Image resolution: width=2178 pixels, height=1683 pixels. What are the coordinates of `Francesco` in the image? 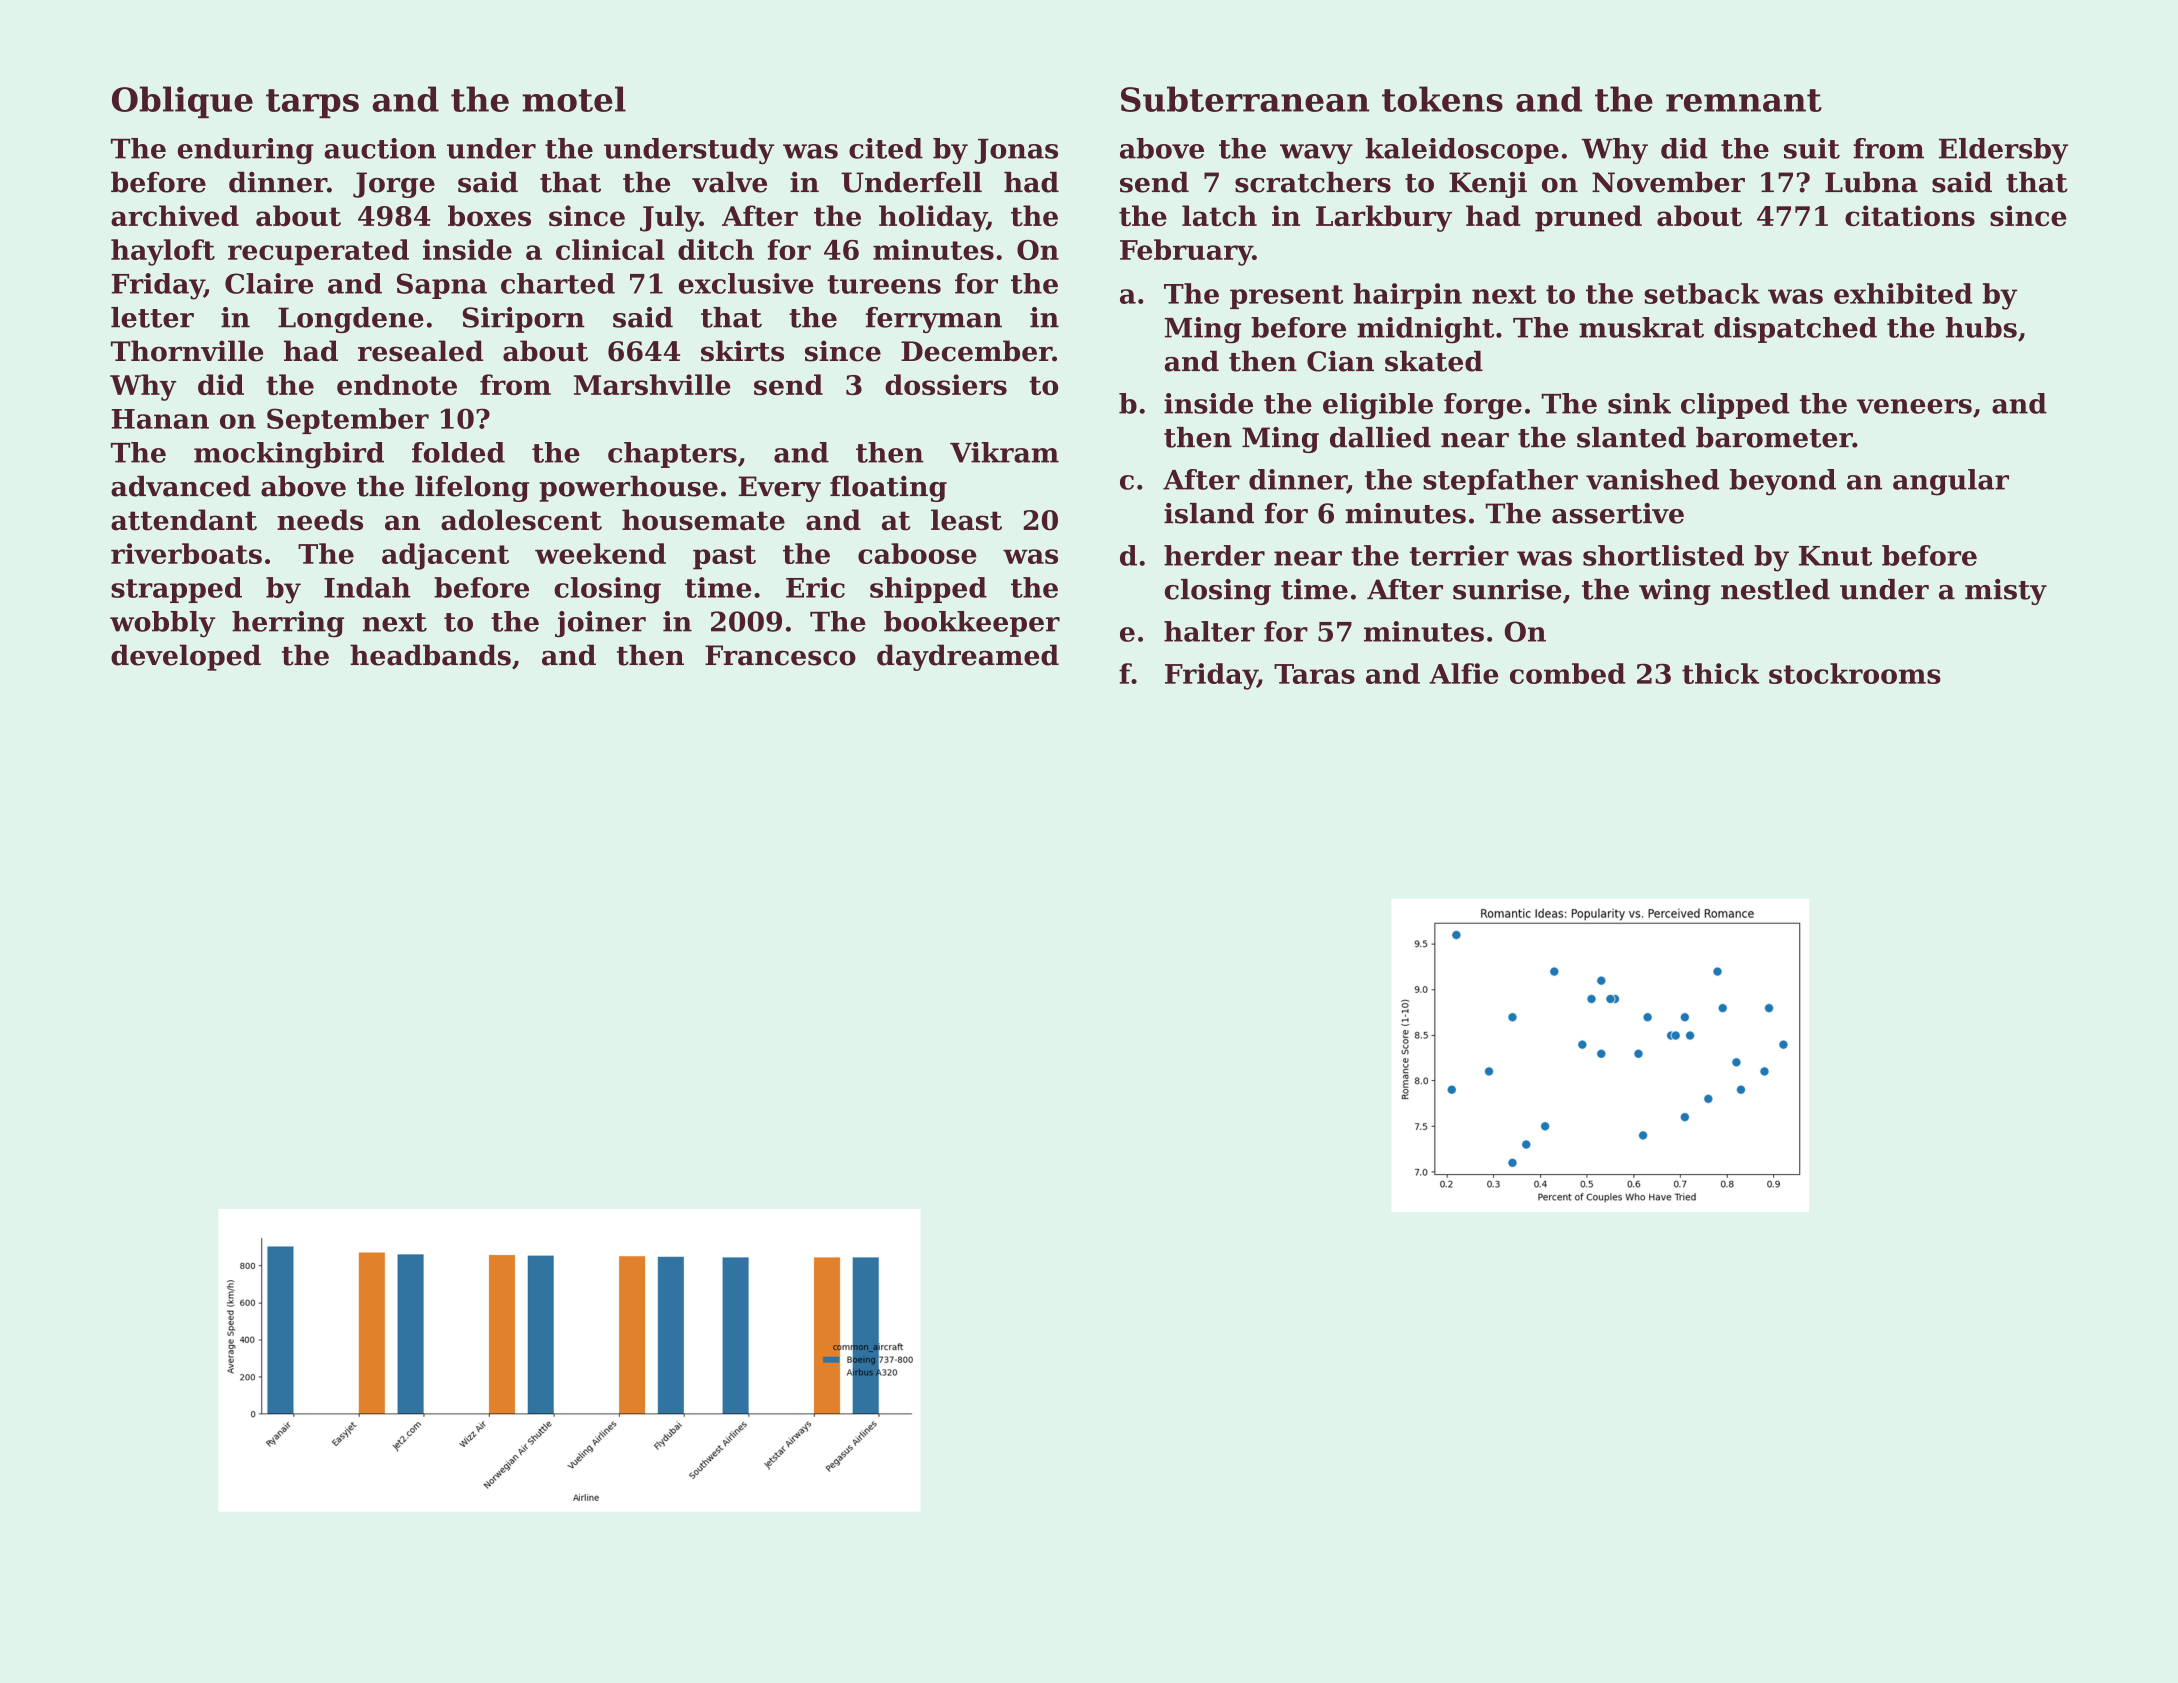 It's located at (780, 655).
